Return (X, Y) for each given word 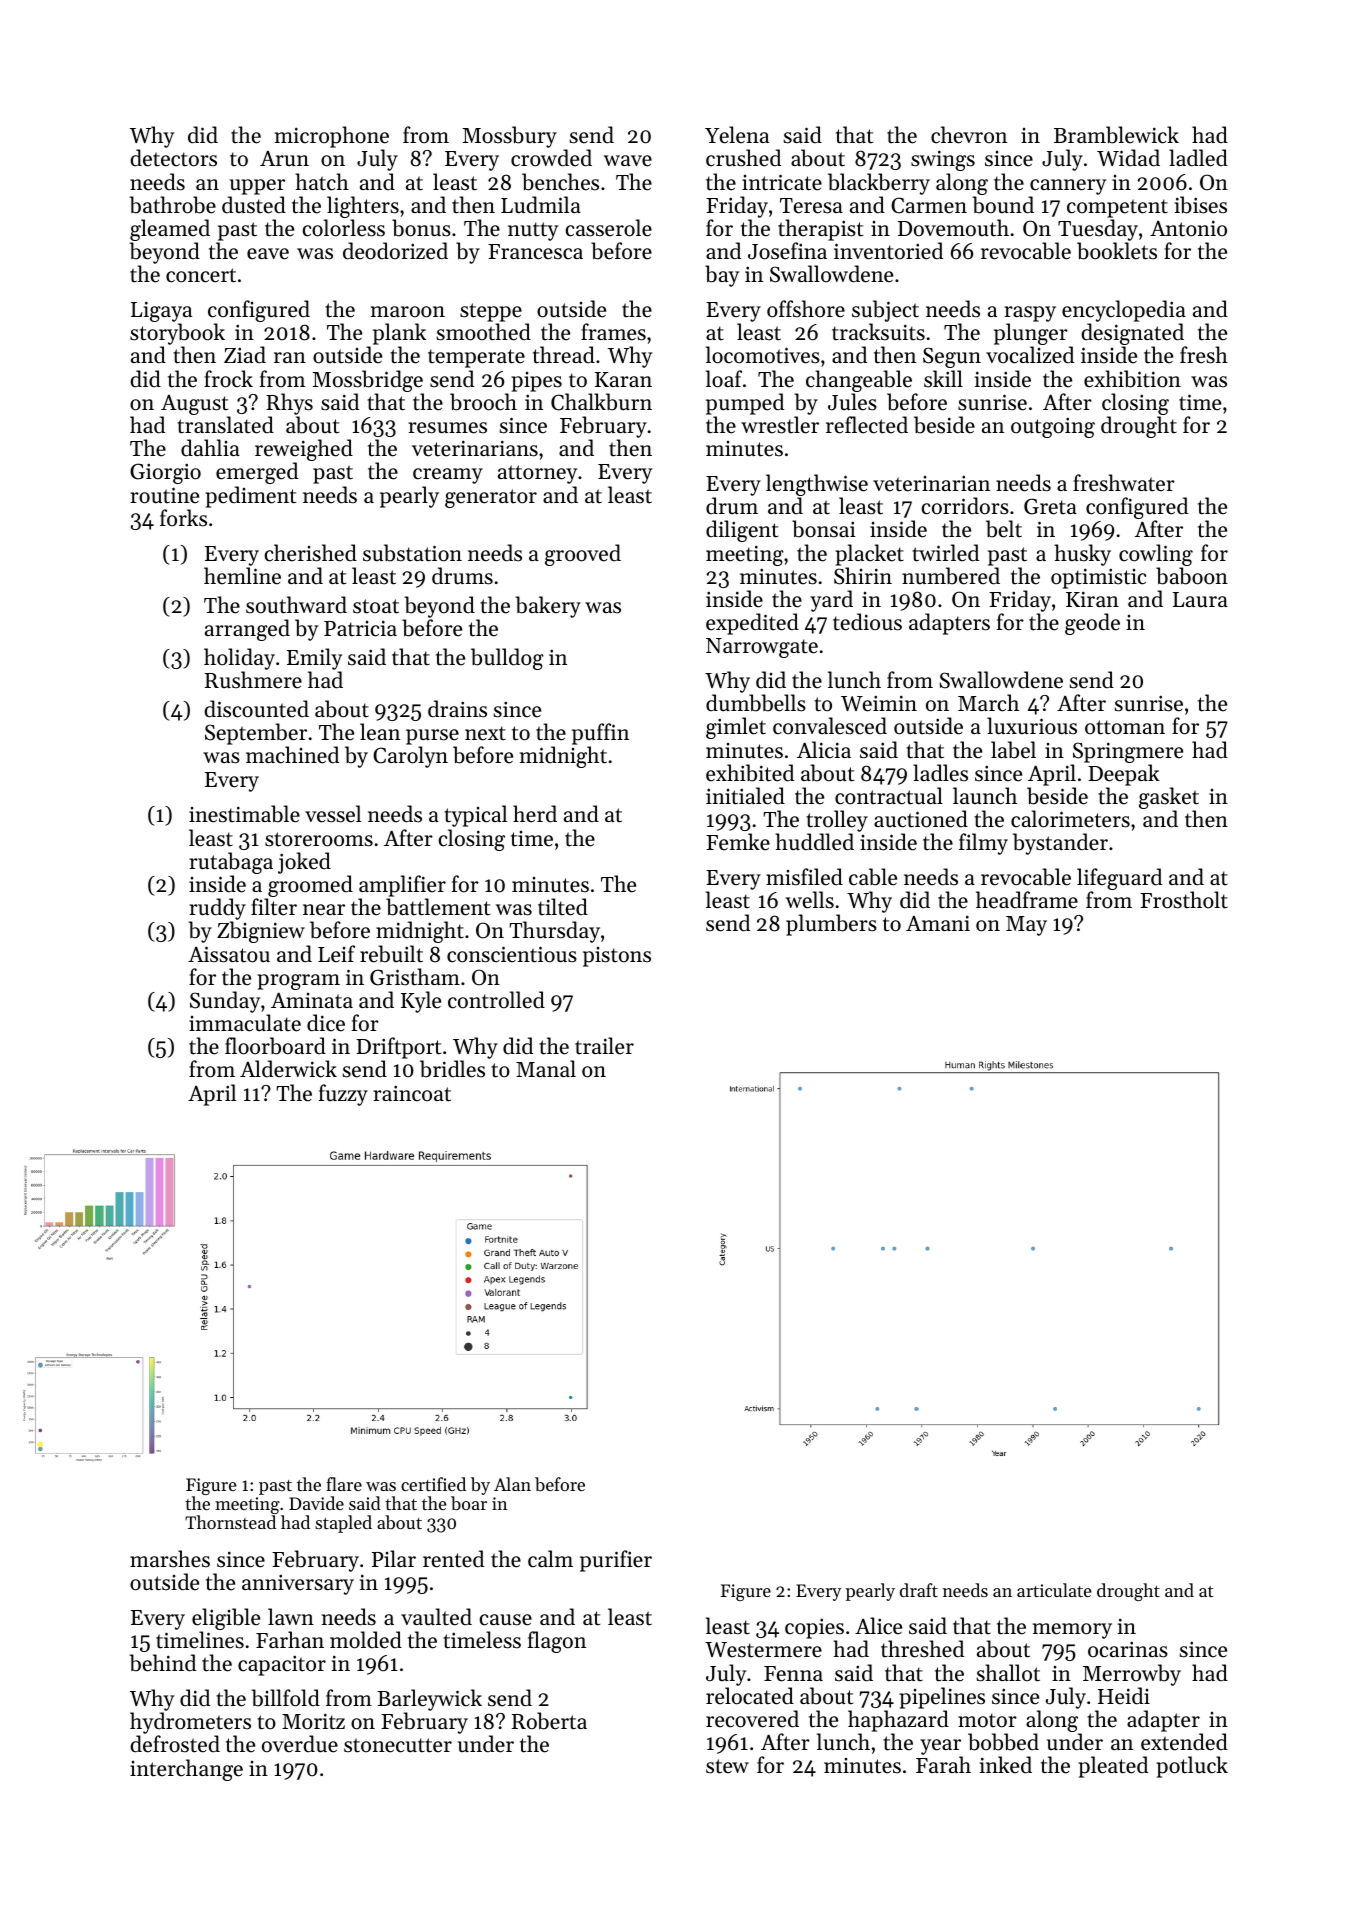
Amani (938, 923)
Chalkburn (601, 402)
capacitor (282, 1665)
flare (344, 1484)
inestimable (244, 814)
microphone (332, 137)
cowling (1156, 555)
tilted (563, 907)
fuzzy (343, 1095)
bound (1003, 205)
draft (919, 1590)
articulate (1054, 1590)
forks (183, 518)
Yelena (737, 135)
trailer (604, 1046)
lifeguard (1119, 879)
